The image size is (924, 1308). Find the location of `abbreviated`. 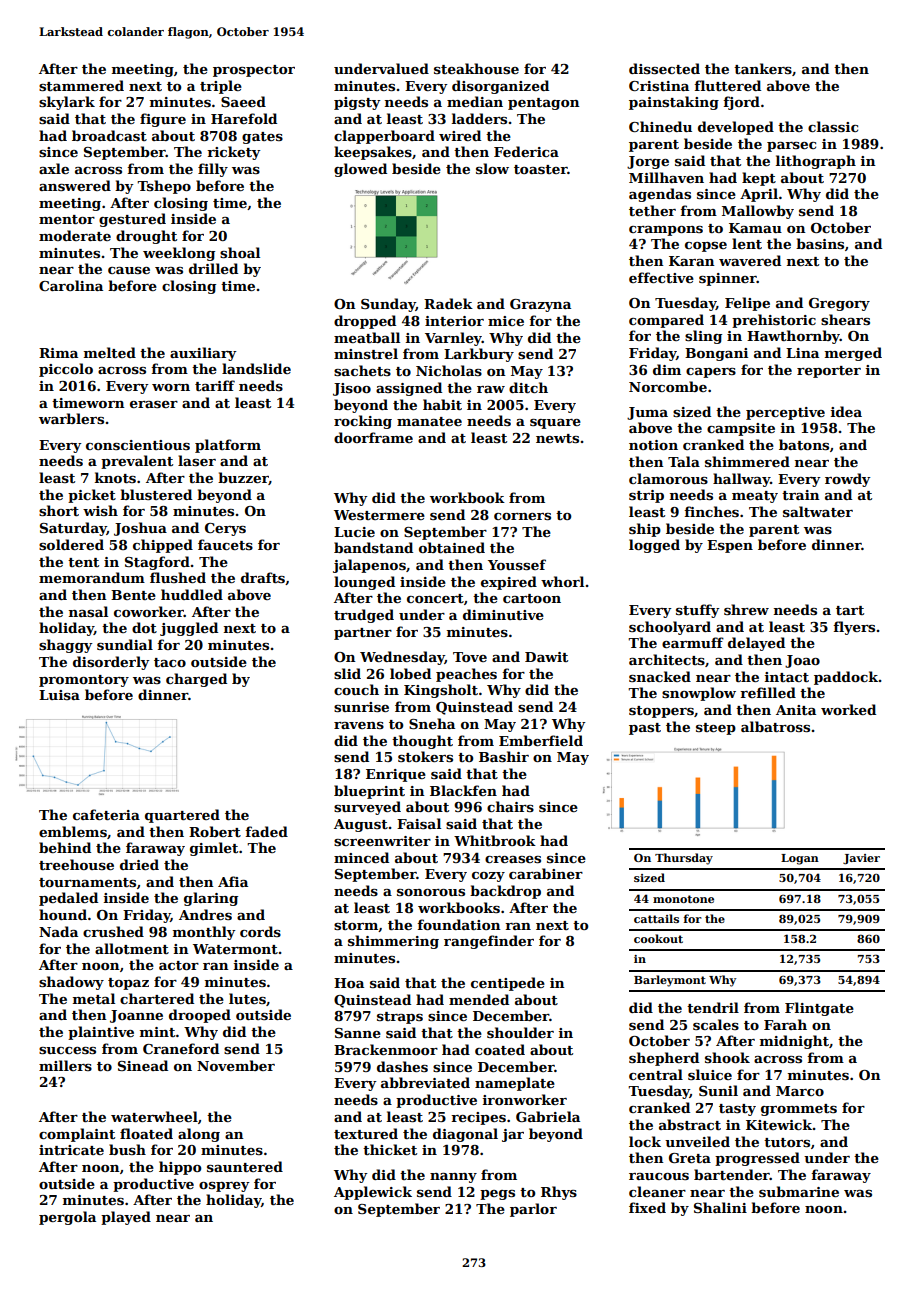

abbreviated is located at coordinates (425, 1082).
